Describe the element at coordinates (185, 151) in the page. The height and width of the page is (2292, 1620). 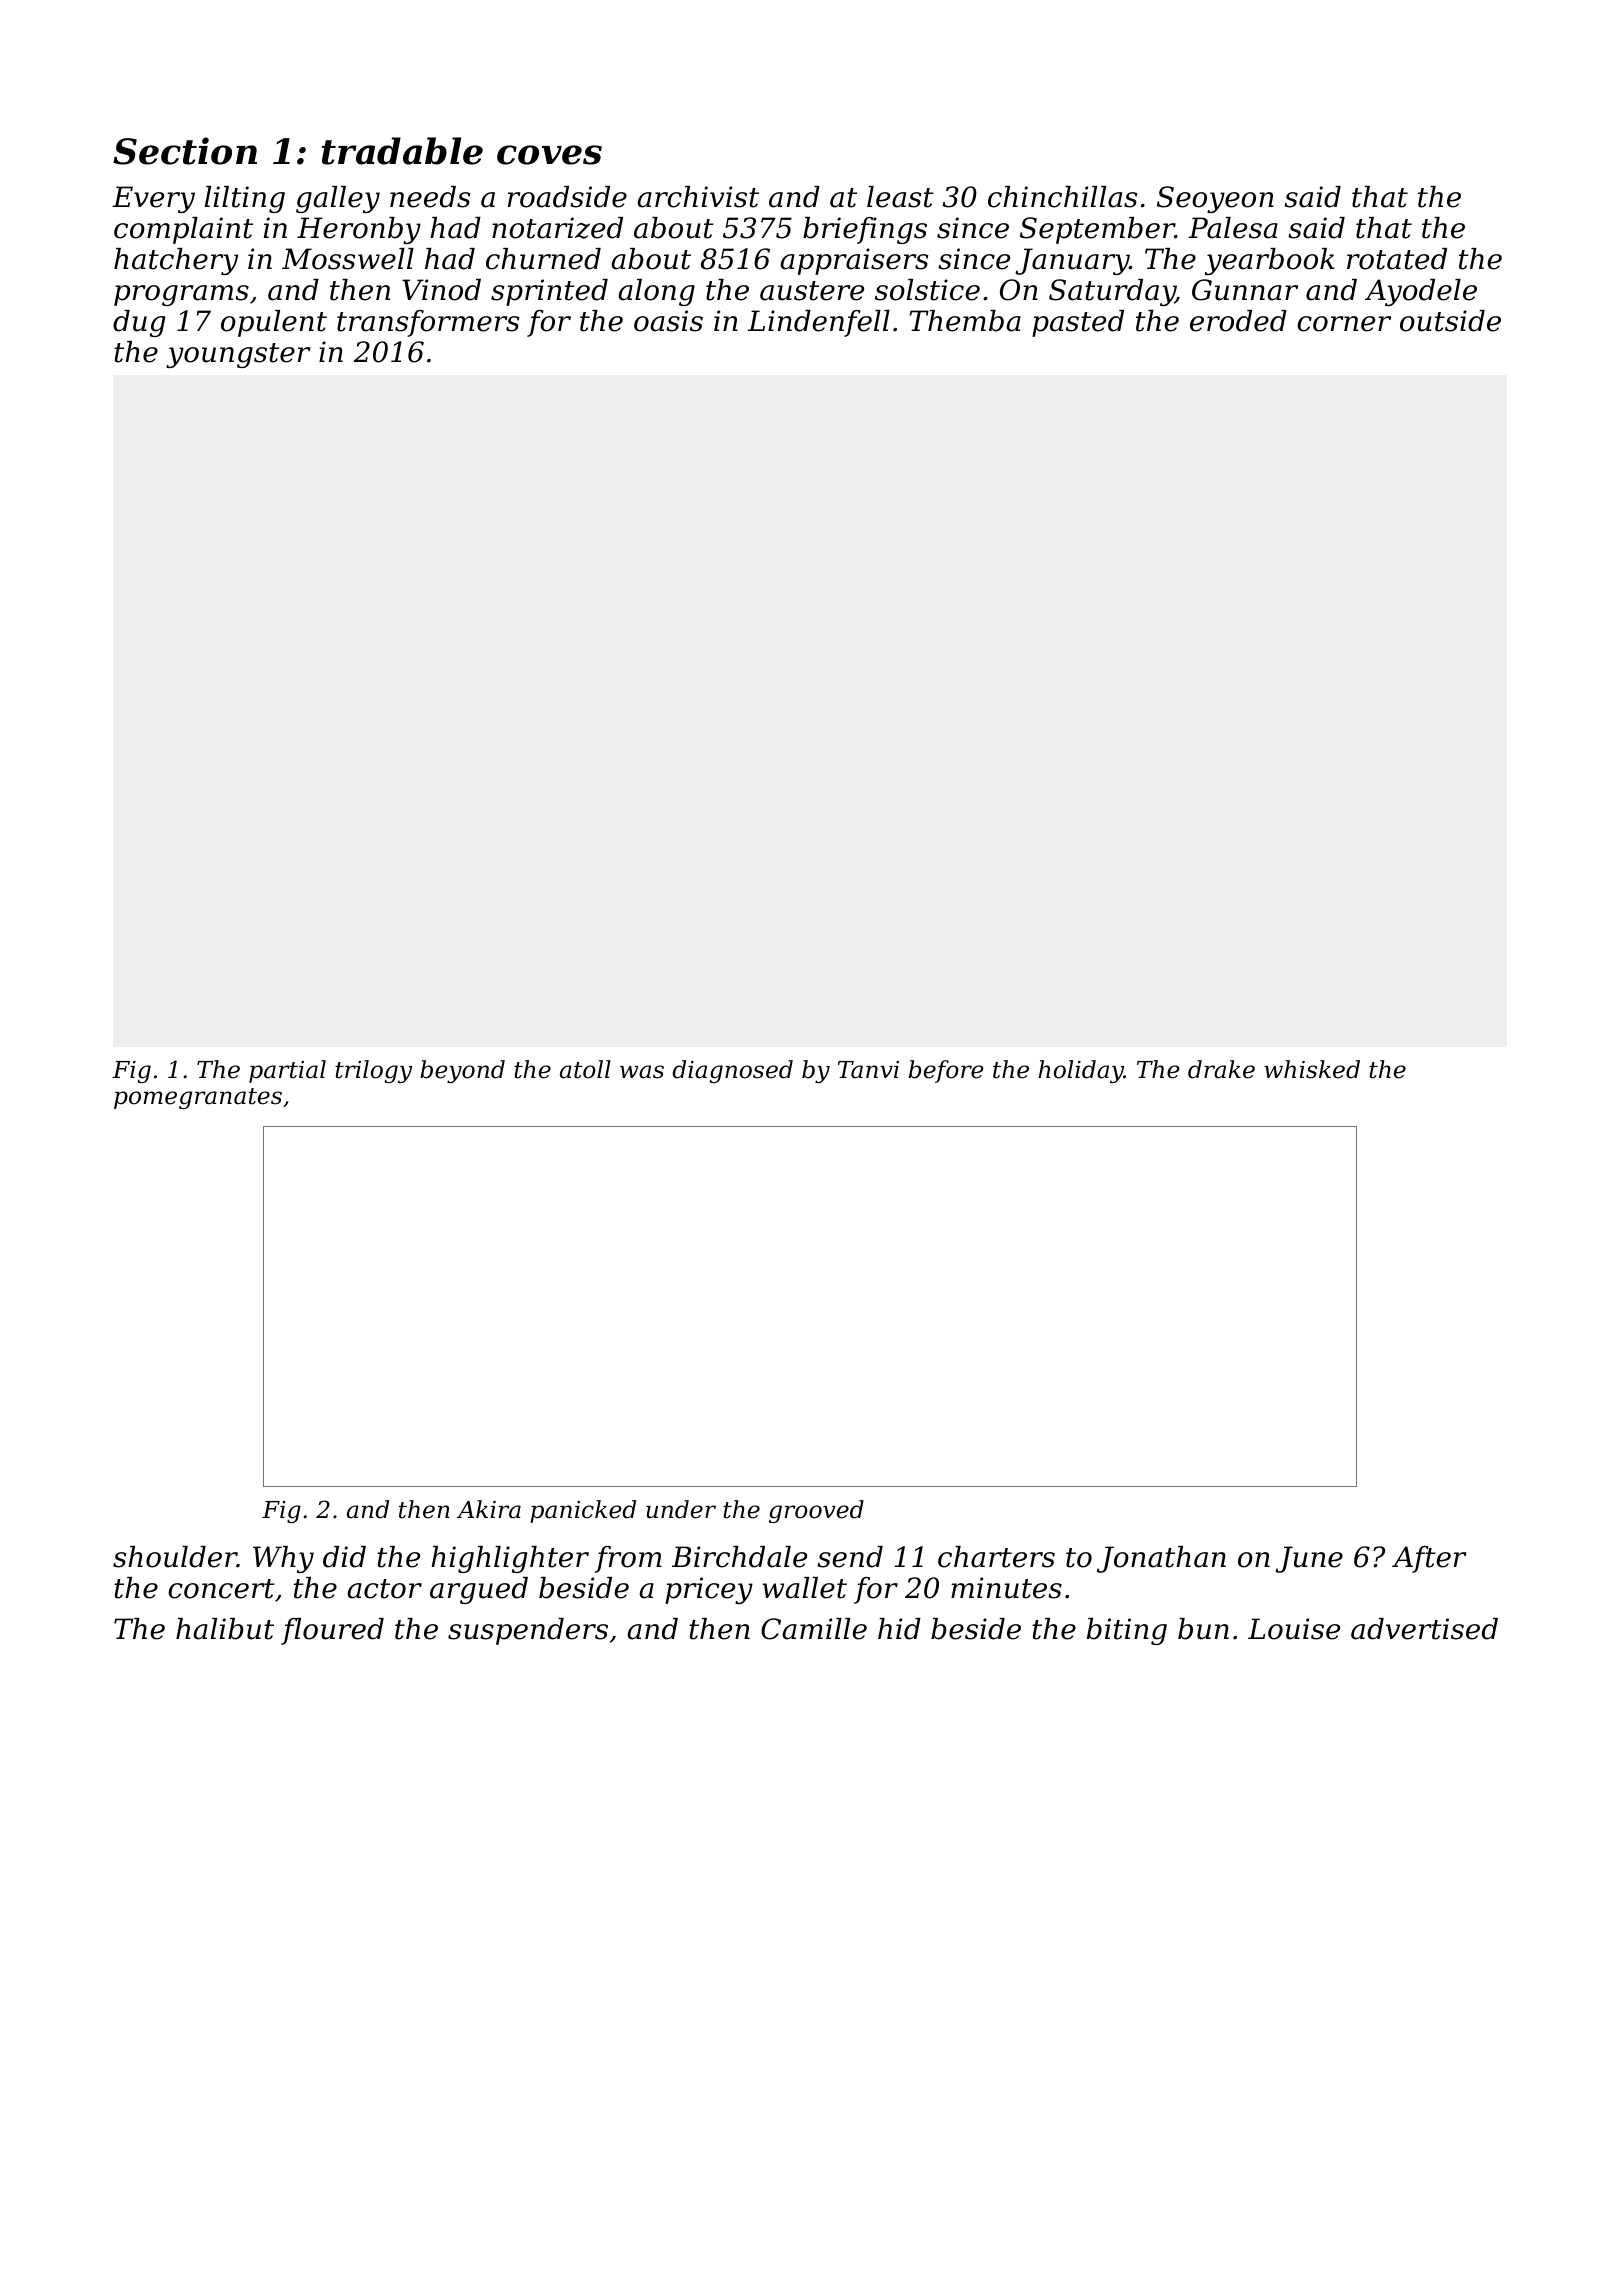
I see `Section` at that location.
